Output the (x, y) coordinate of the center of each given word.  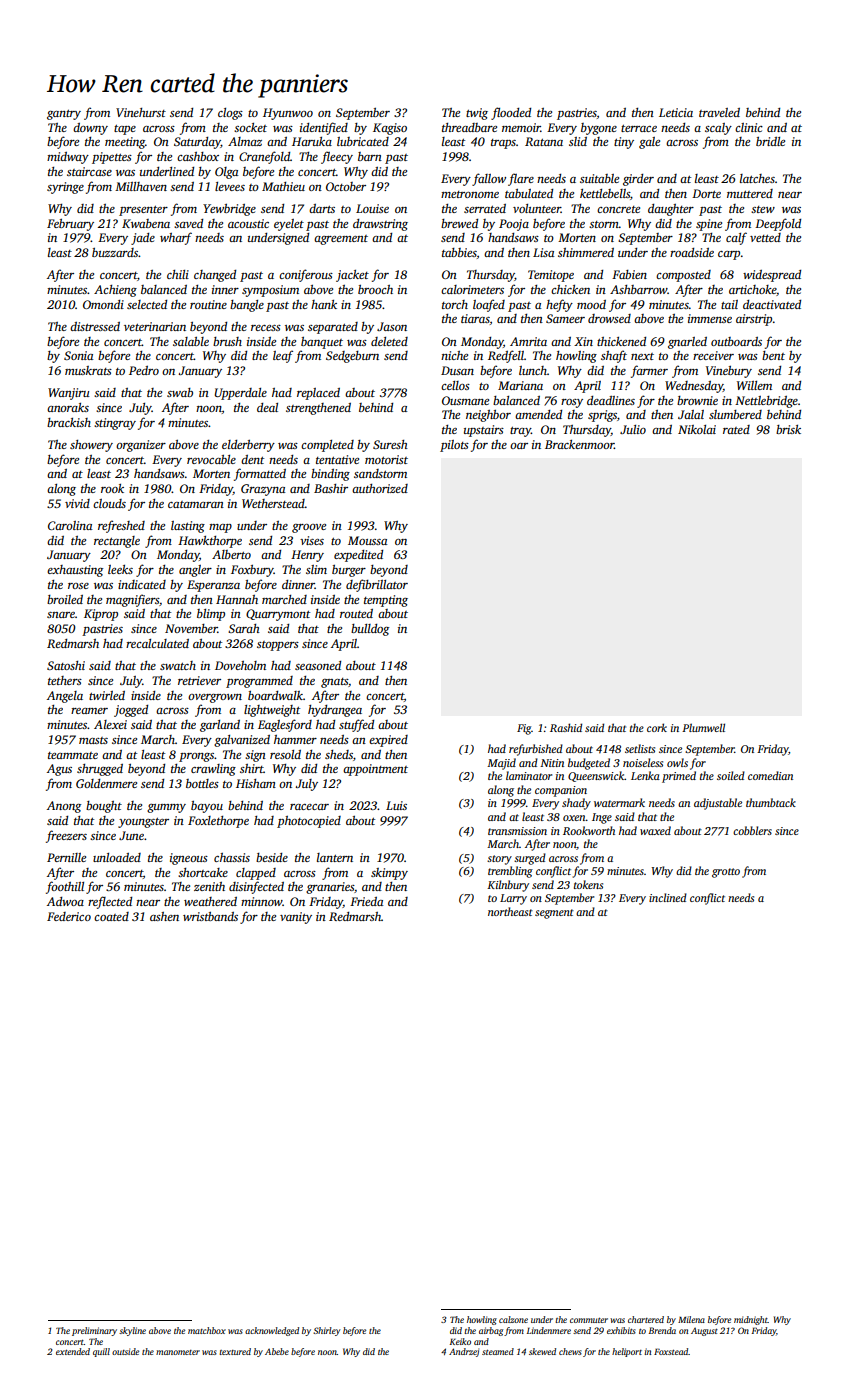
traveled (719, 112)
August (704, 1331)
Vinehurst (141, 112)
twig (477, 114)
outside (125, 1351)
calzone (513, 1319)
